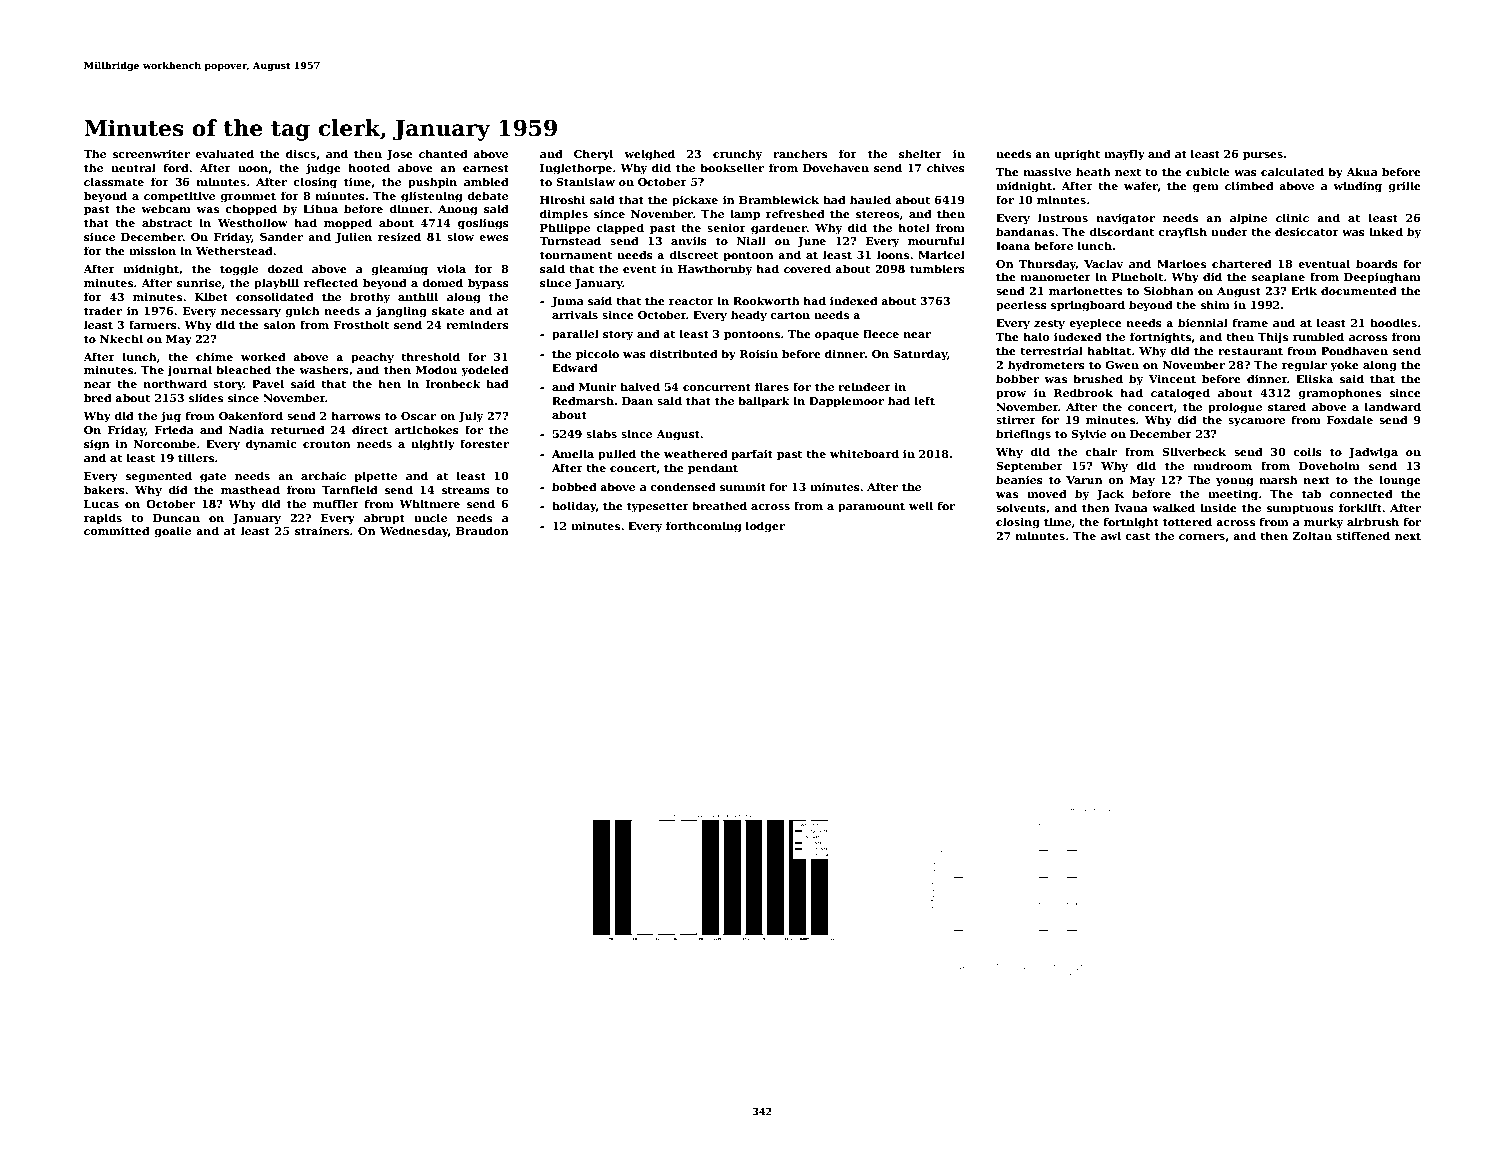  What do you see at coordinates (1307, 231) in the page?
I see `desiccator` at bounding box center [1307, 231].
